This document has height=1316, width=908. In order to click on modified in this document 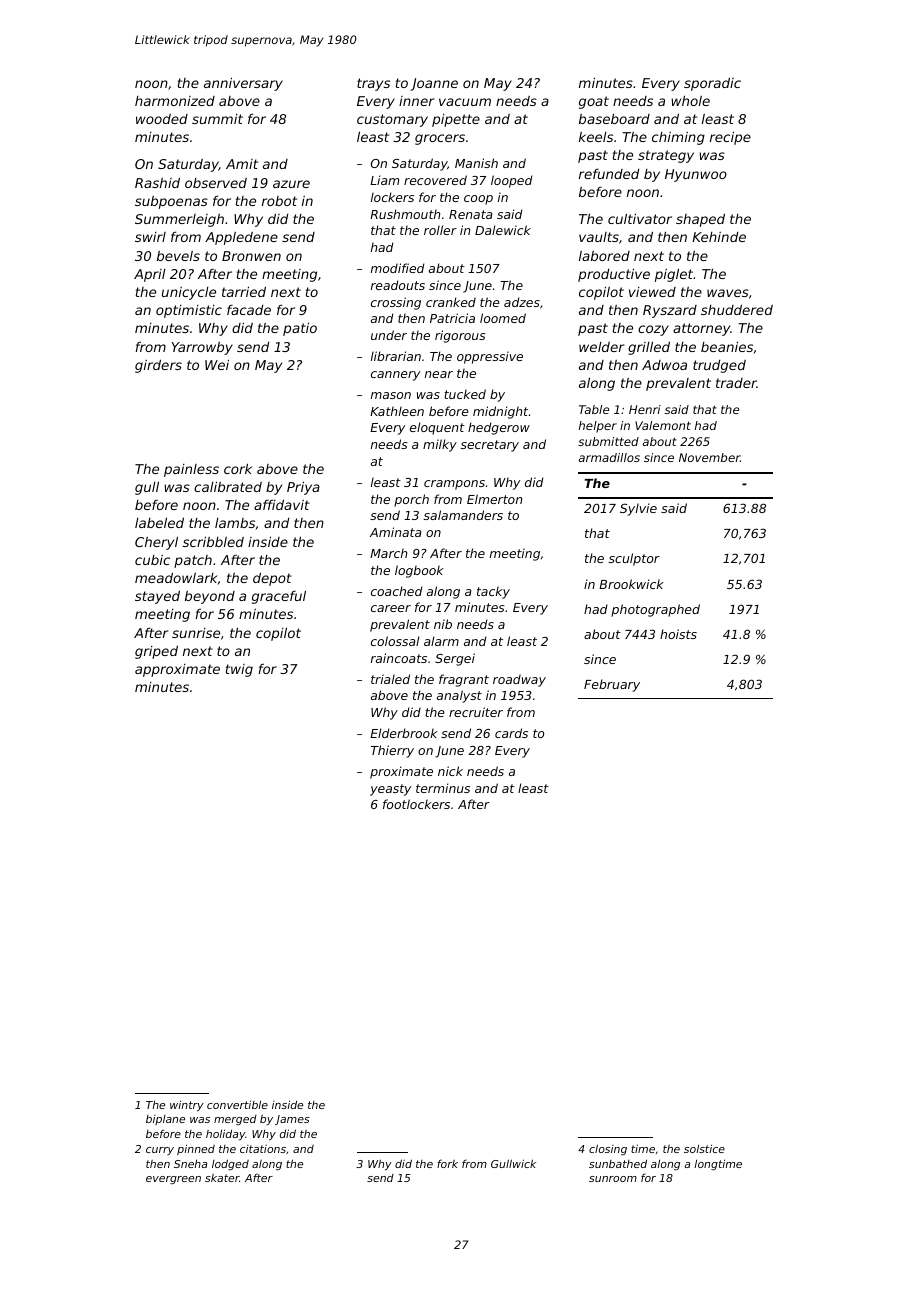, I will do `click(397, 268)`.
